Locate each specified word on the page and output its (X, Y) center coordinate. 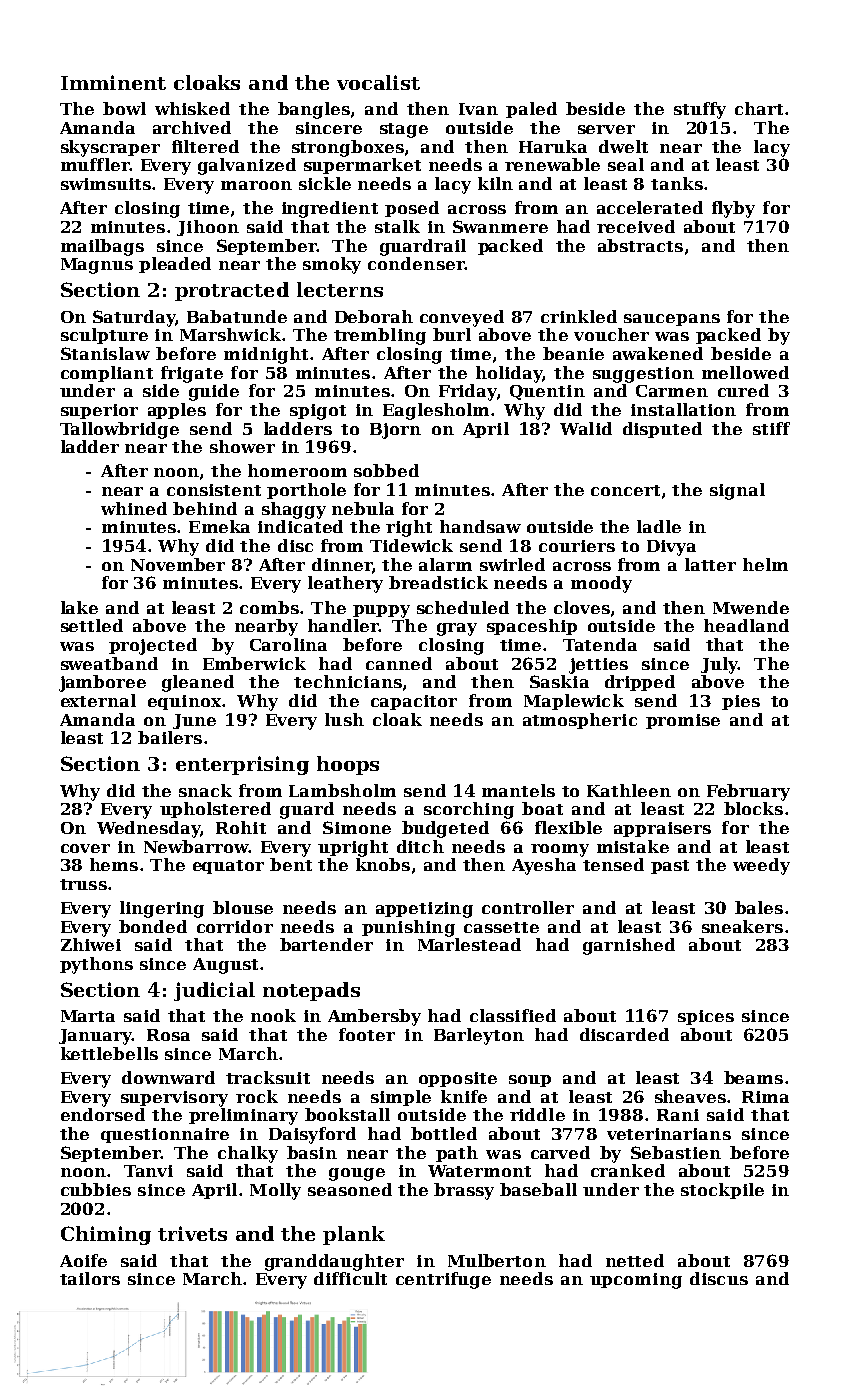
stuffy (700, 110)
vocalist (378, 82)
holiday (509, 374)
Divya (671, 548)
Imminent (113, 82)
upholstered (215, 810)
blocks (753, 808)
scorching (469, 810)
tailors (90, 1278)
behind (205, 508)
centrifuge (443, 1280)
